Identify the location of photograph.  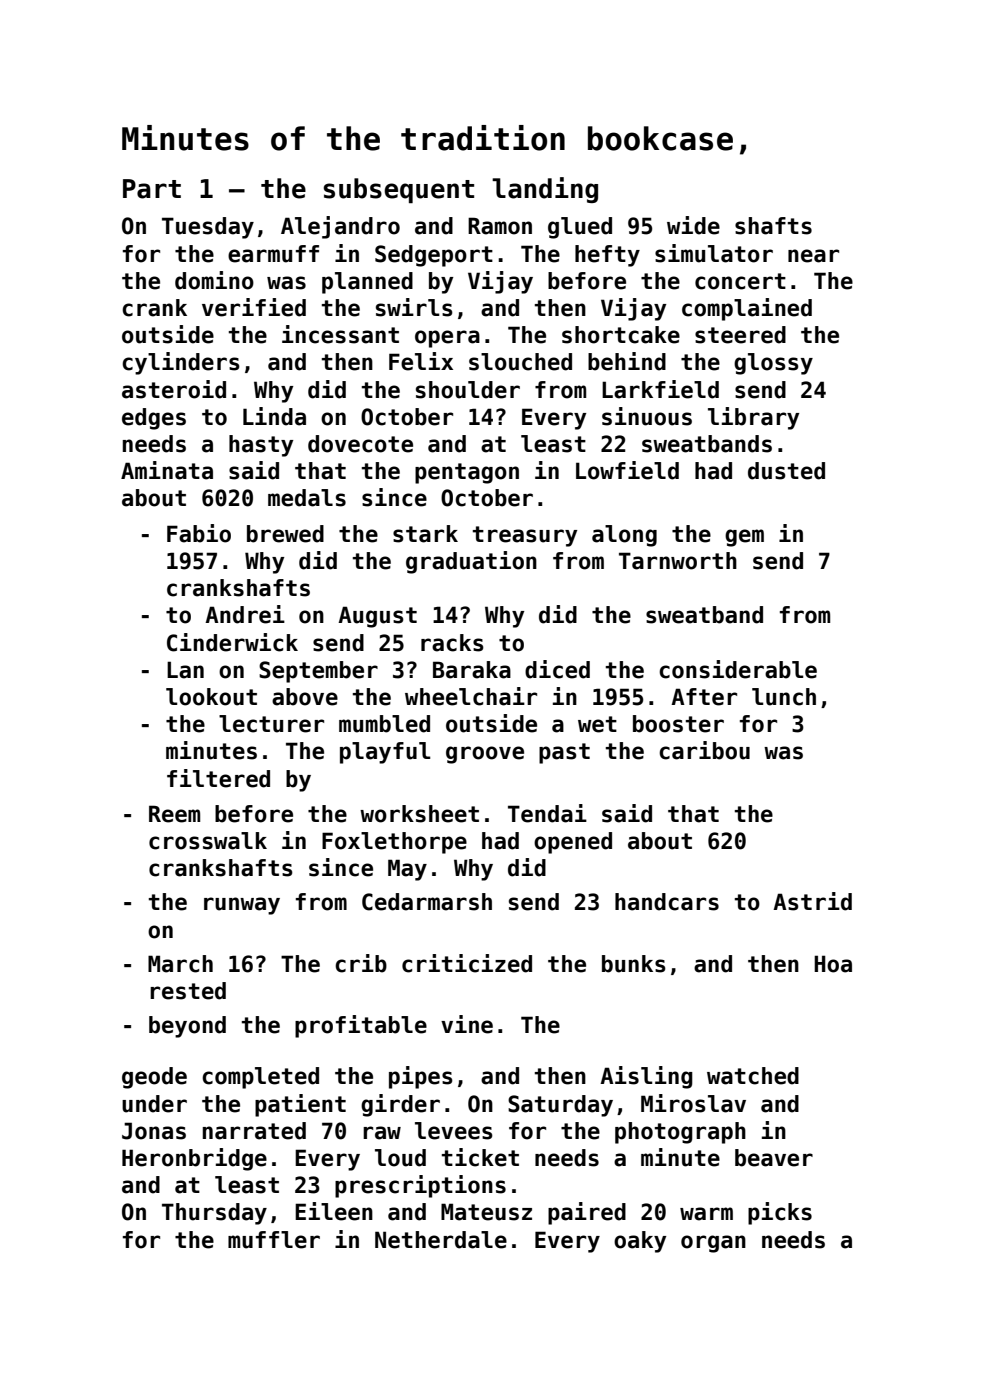
(680, 1133).
